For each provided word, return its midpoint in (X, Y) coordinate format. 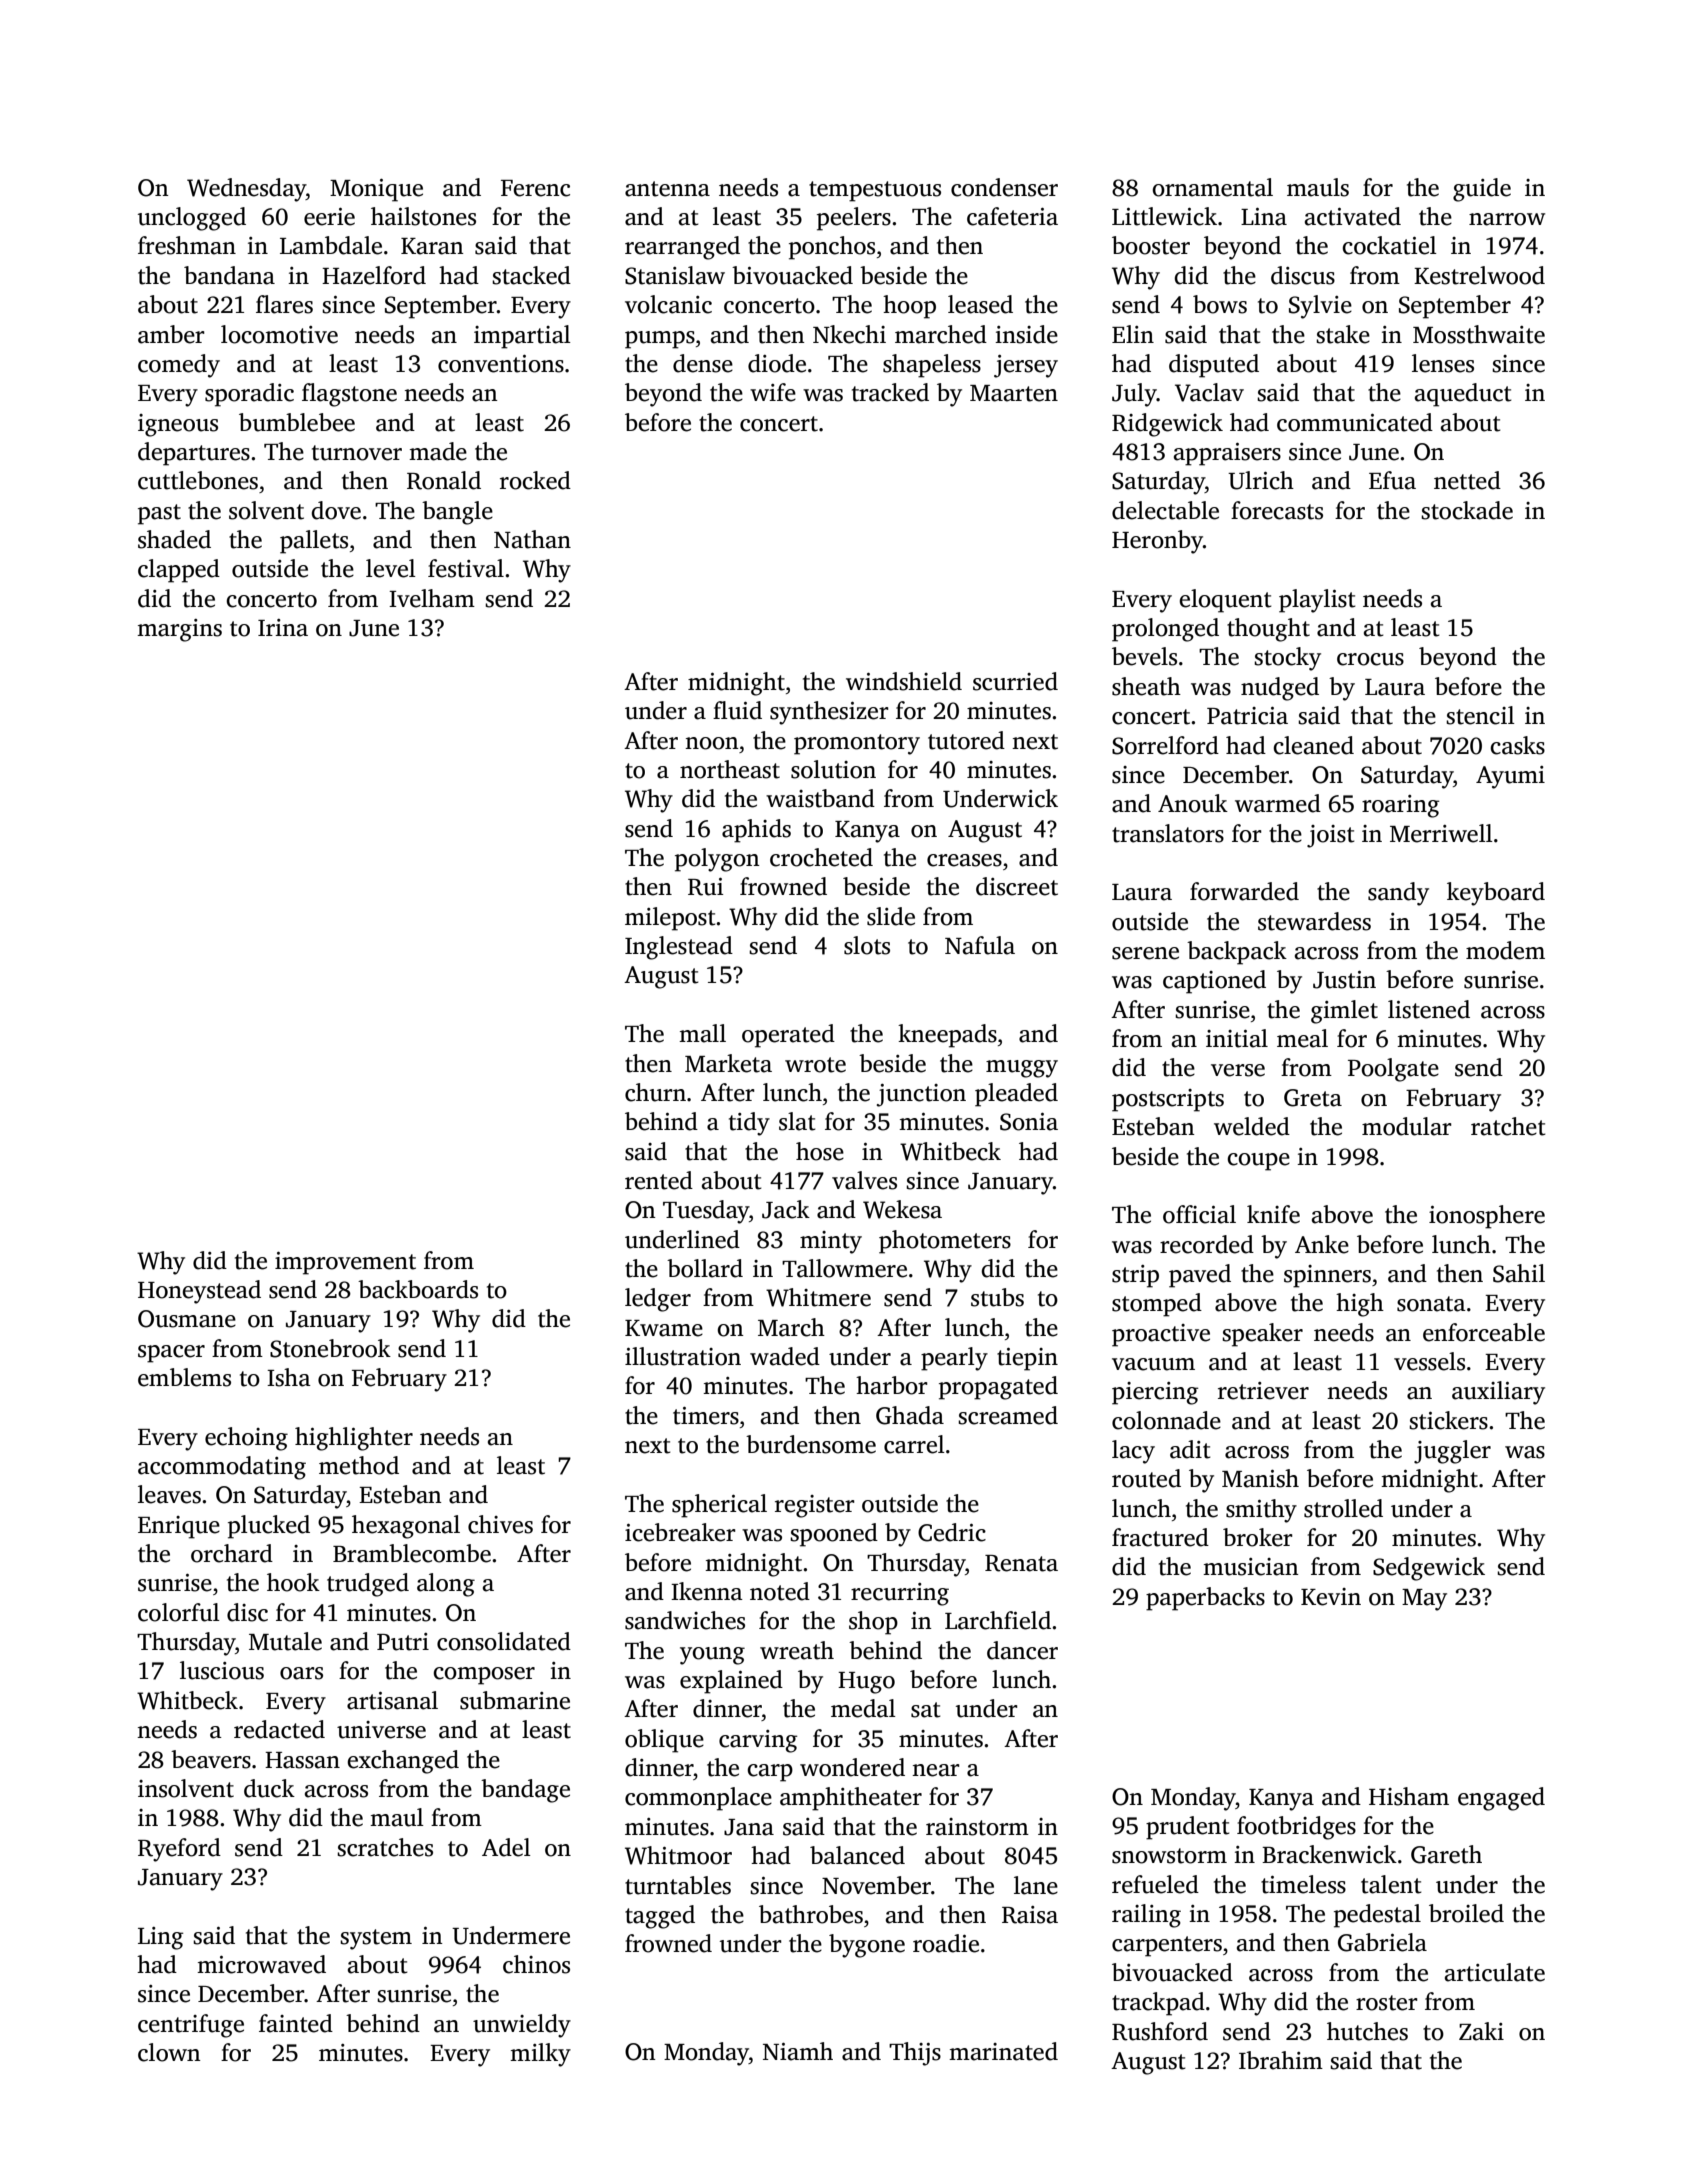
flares (284, 304)
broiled (1466, 1913)
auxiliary (1498, 1393)
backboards (418, 1289)
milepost (670, 919)
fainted (296, 2023)
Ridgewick (1167, 425)
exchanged (403, 1762)
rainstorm (977, 1827)
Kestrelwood (1479, 275)
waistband (820, 798)
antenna (667, 189)
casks (1517, 745)
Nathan (532, 539)
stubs (997, 1297)
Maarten (1014, 393)
